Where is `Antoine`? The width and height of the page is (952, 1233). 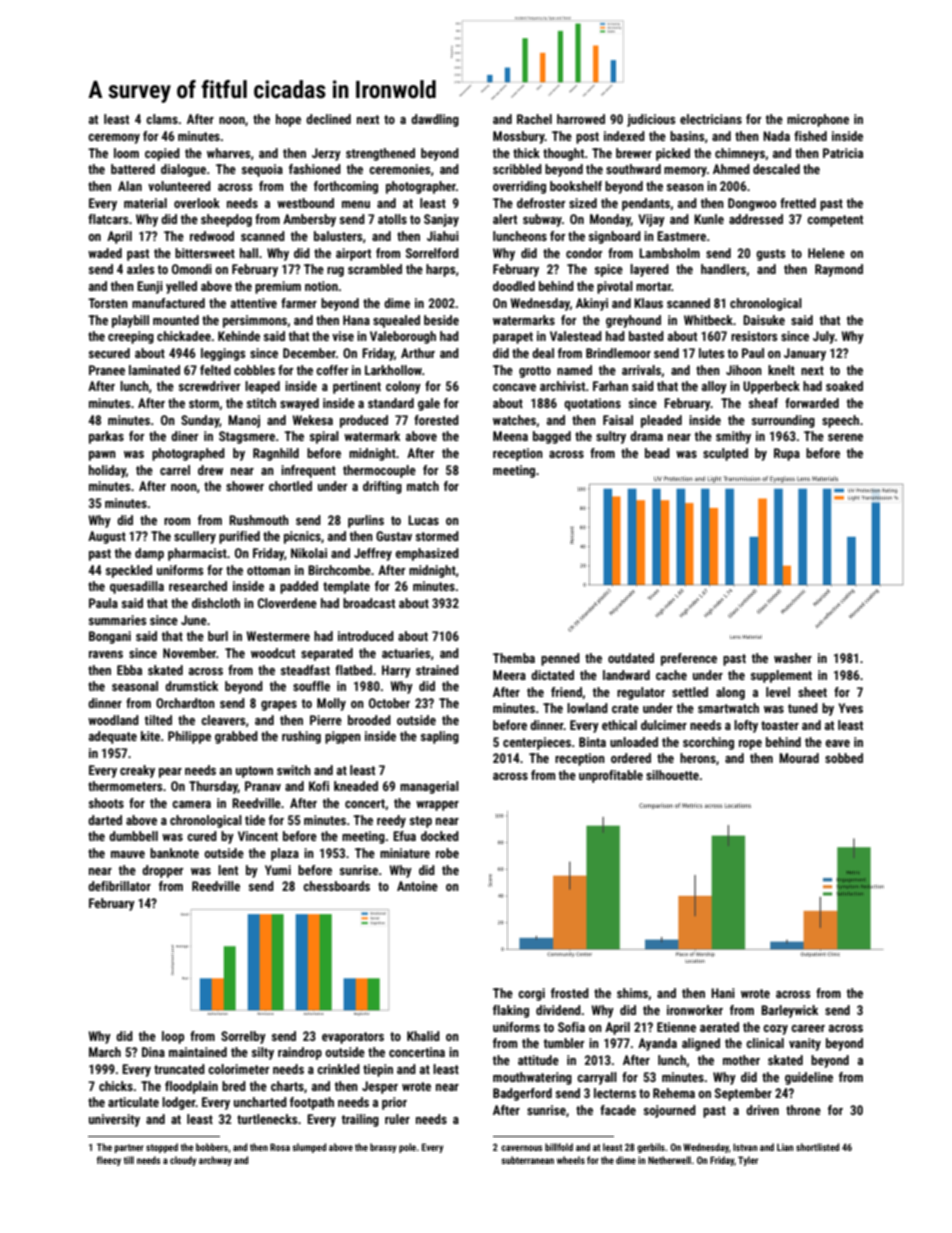 Antoine is located at coordinates (417, 886).
